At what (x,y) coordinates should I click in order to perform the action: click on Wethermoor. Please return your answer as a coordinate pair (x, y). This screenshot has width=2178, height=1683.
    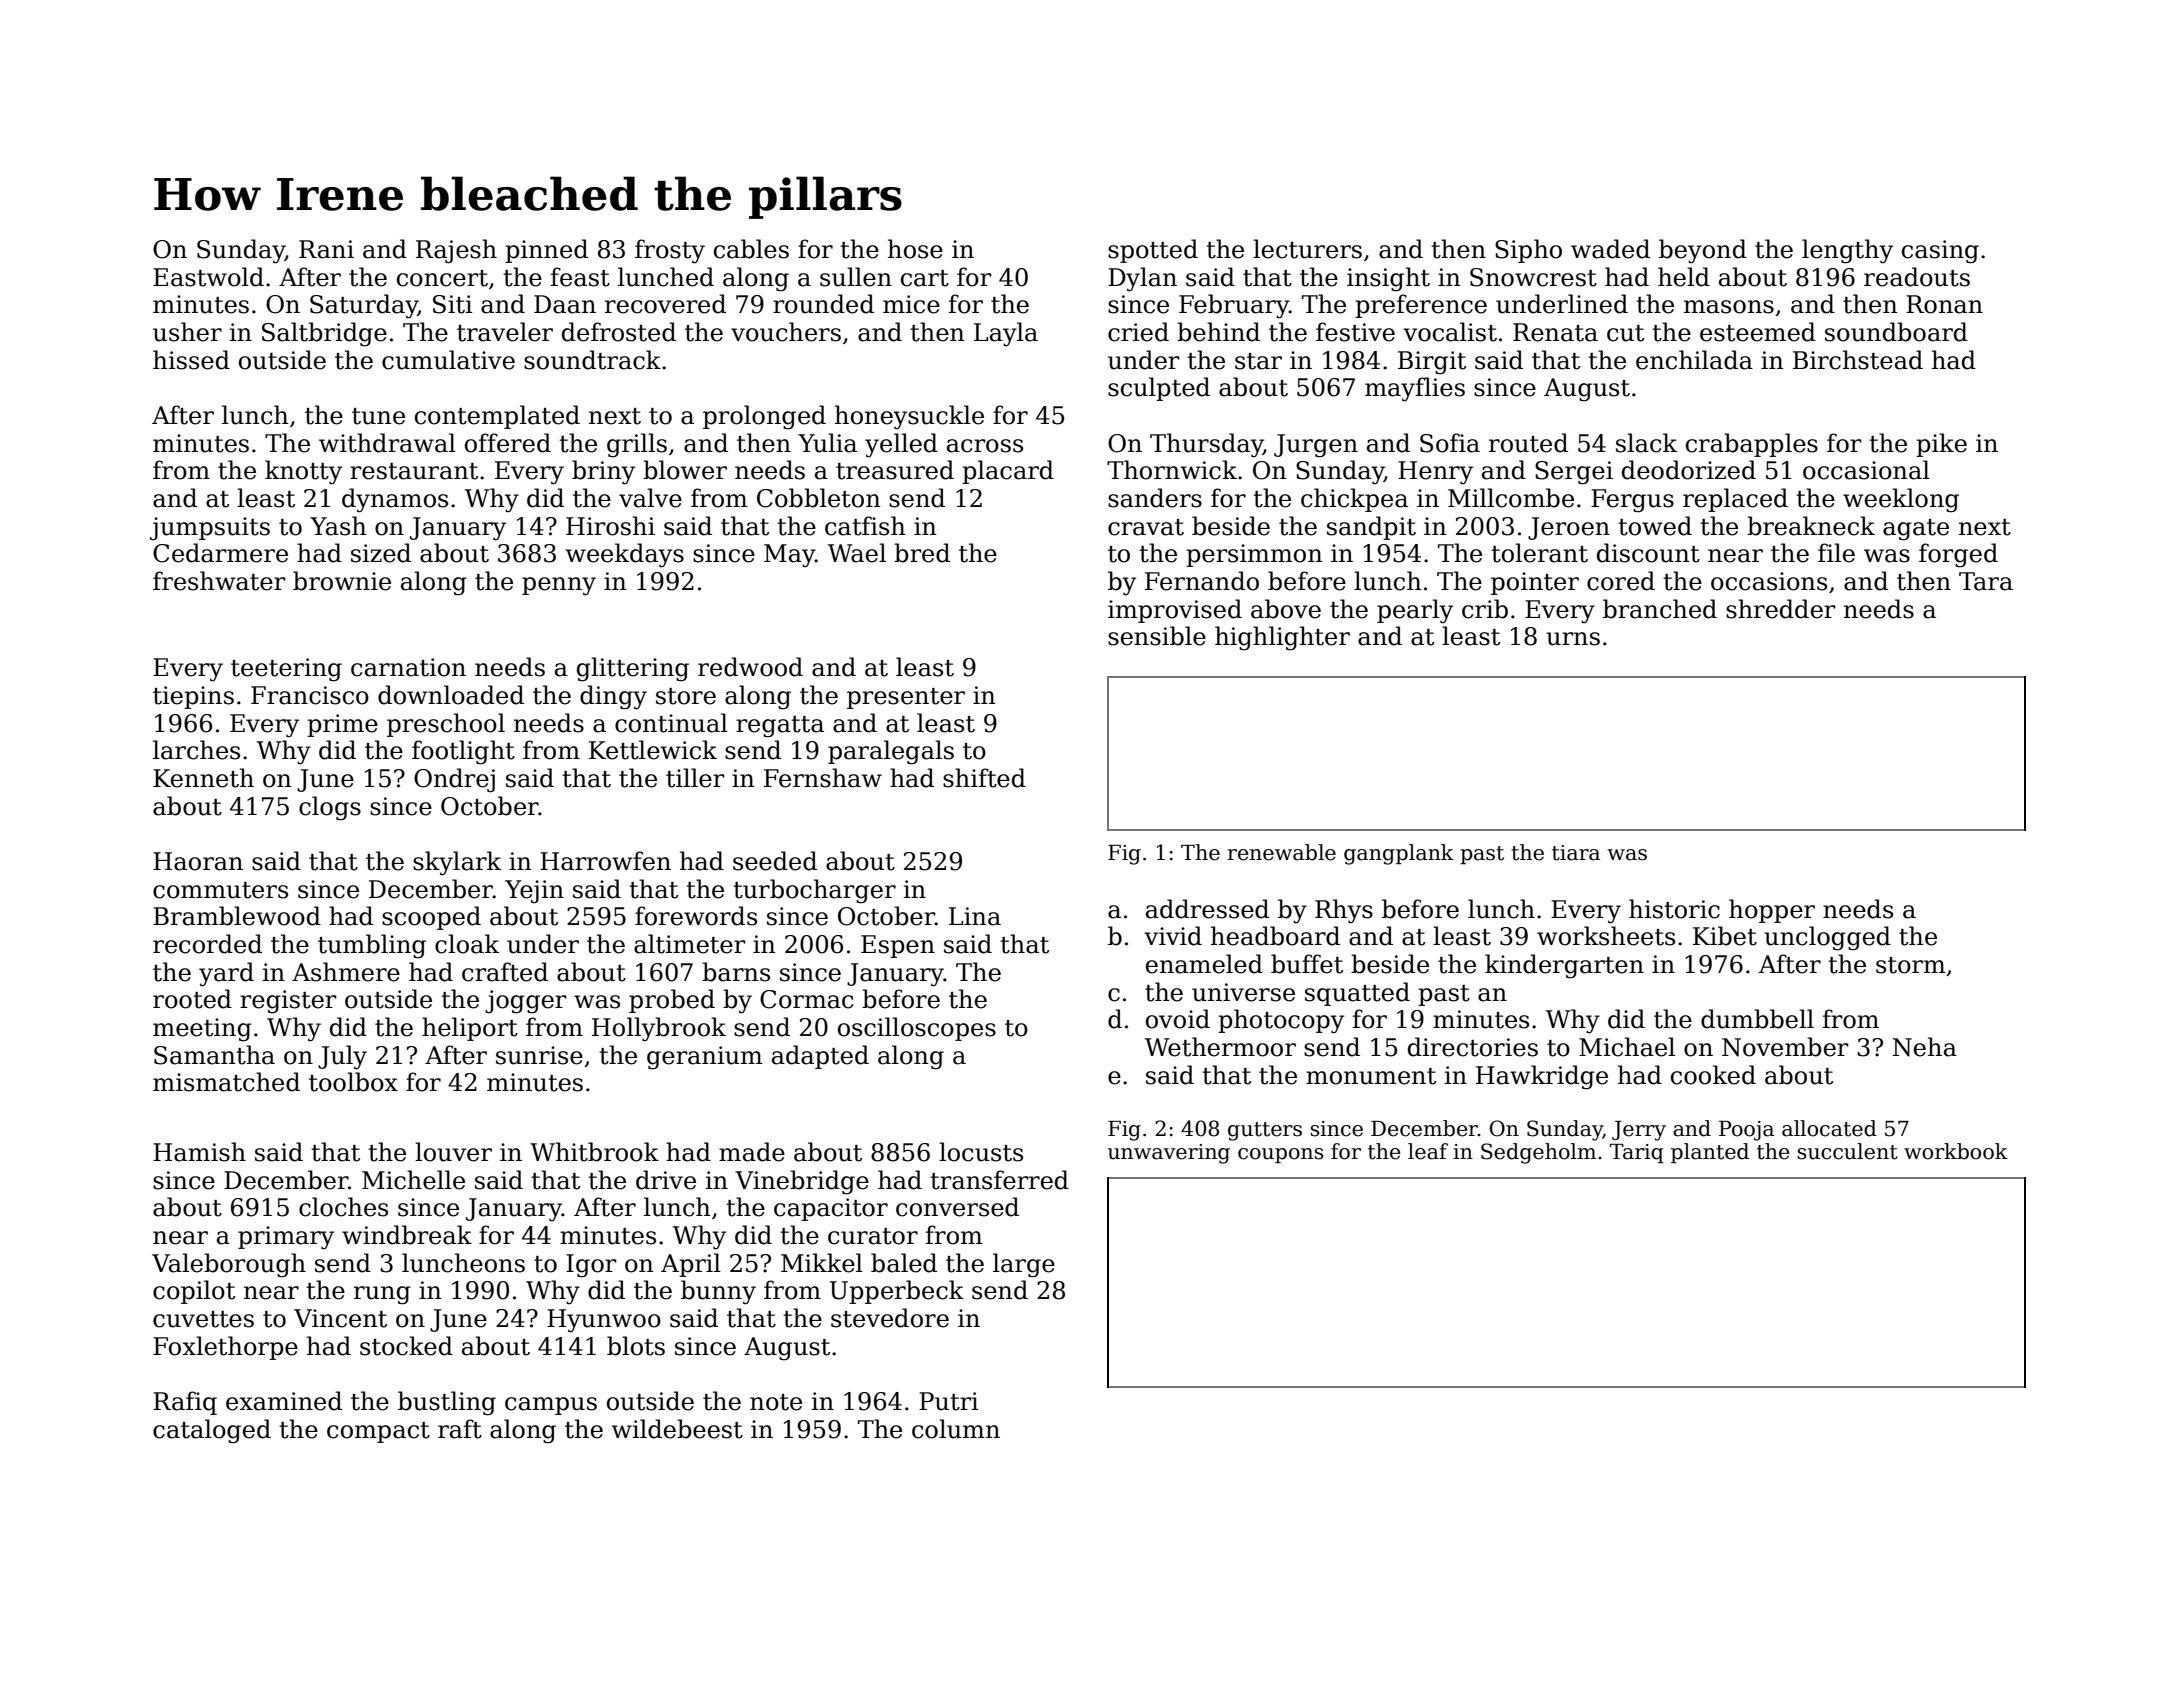
    Looking at the image, I should click on (1220, 1047).
